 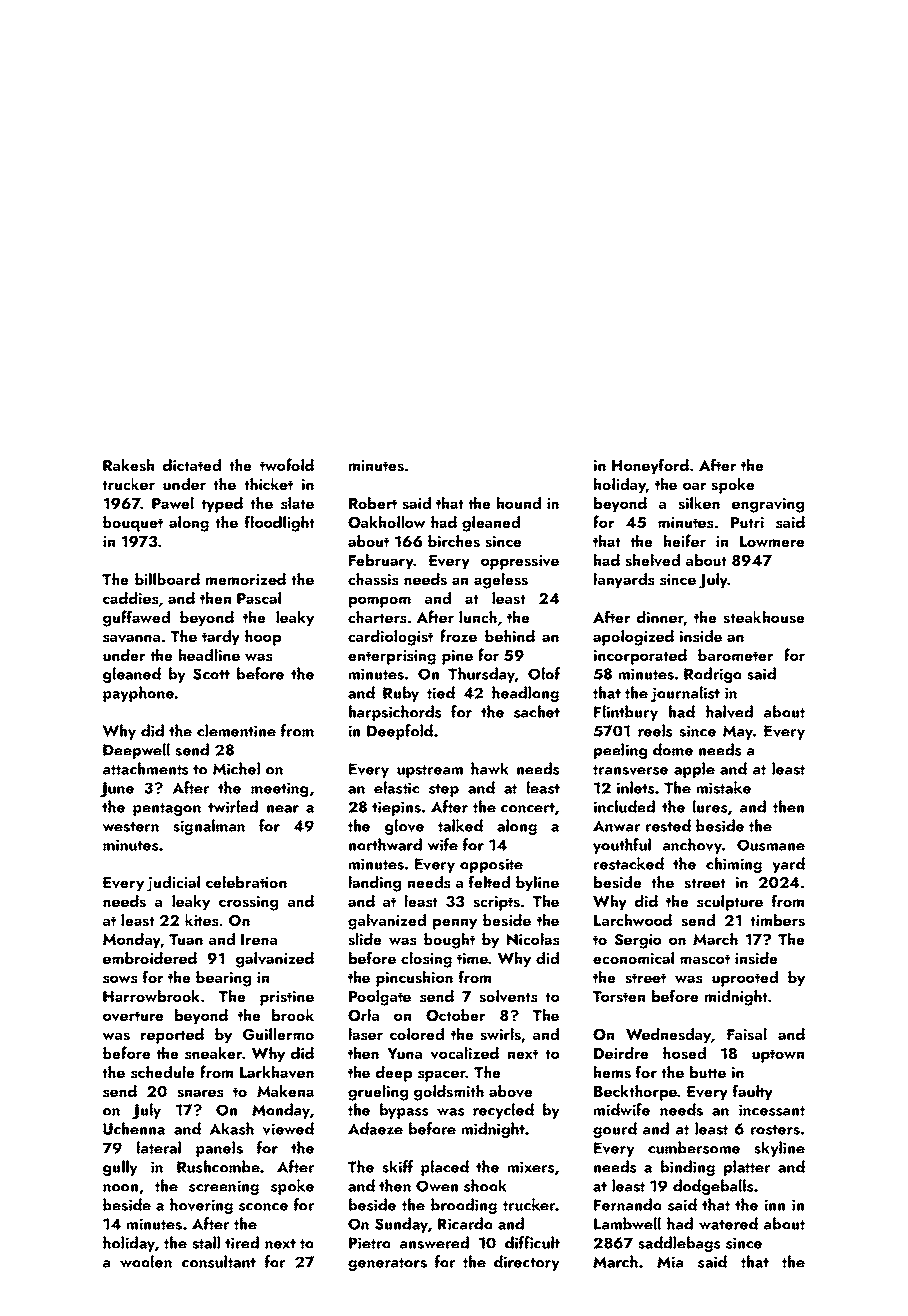 What do you see at coordinates (768, 505) in the screenshot?
I see `engraving` at bounding box center [768, 505].
